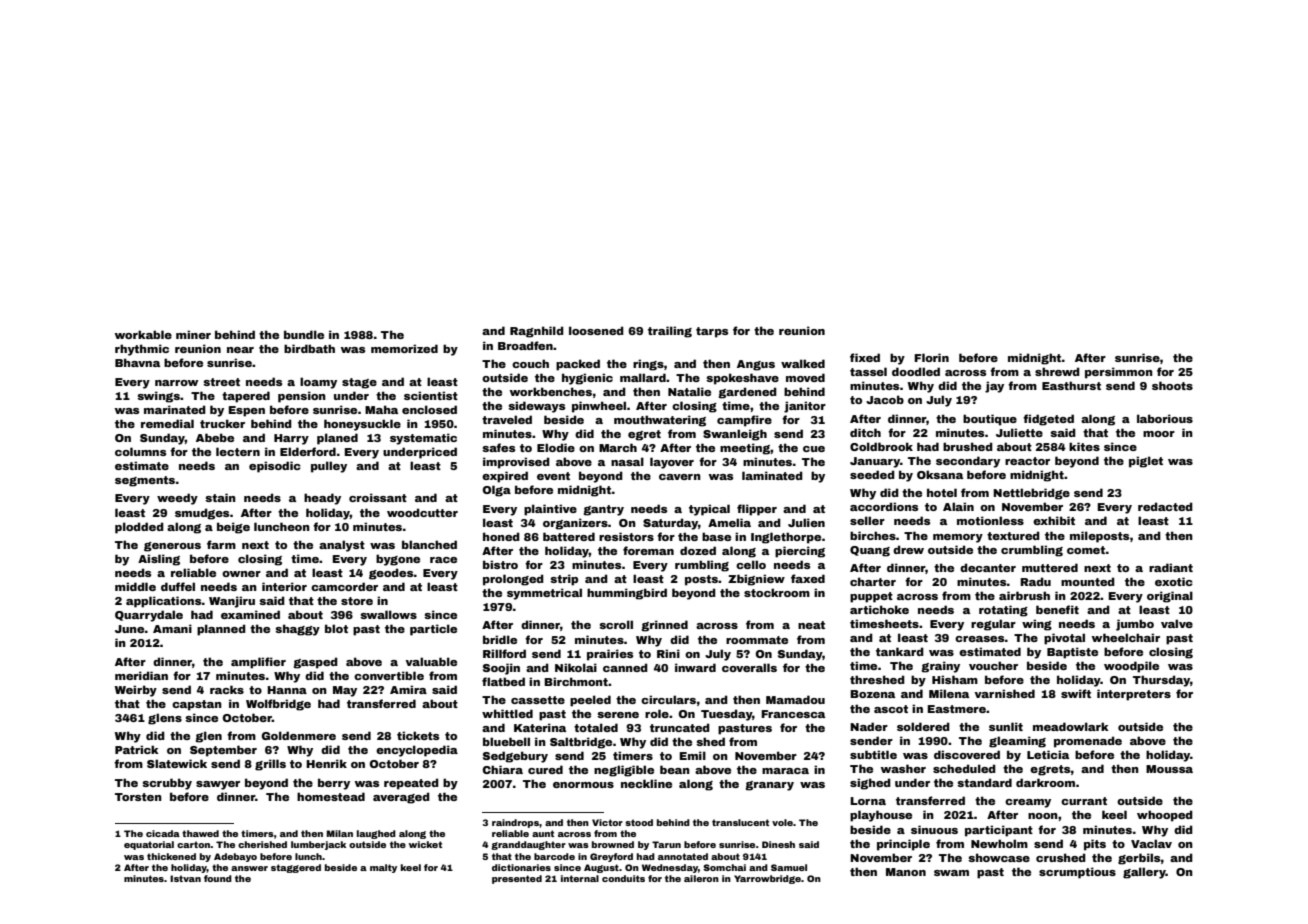 Image resolution: width=1308 pixels, height=924 pixels. What do you see at coordinates (712, 332) in the page?
I see `tarps` at bounding box center [712, 332].
